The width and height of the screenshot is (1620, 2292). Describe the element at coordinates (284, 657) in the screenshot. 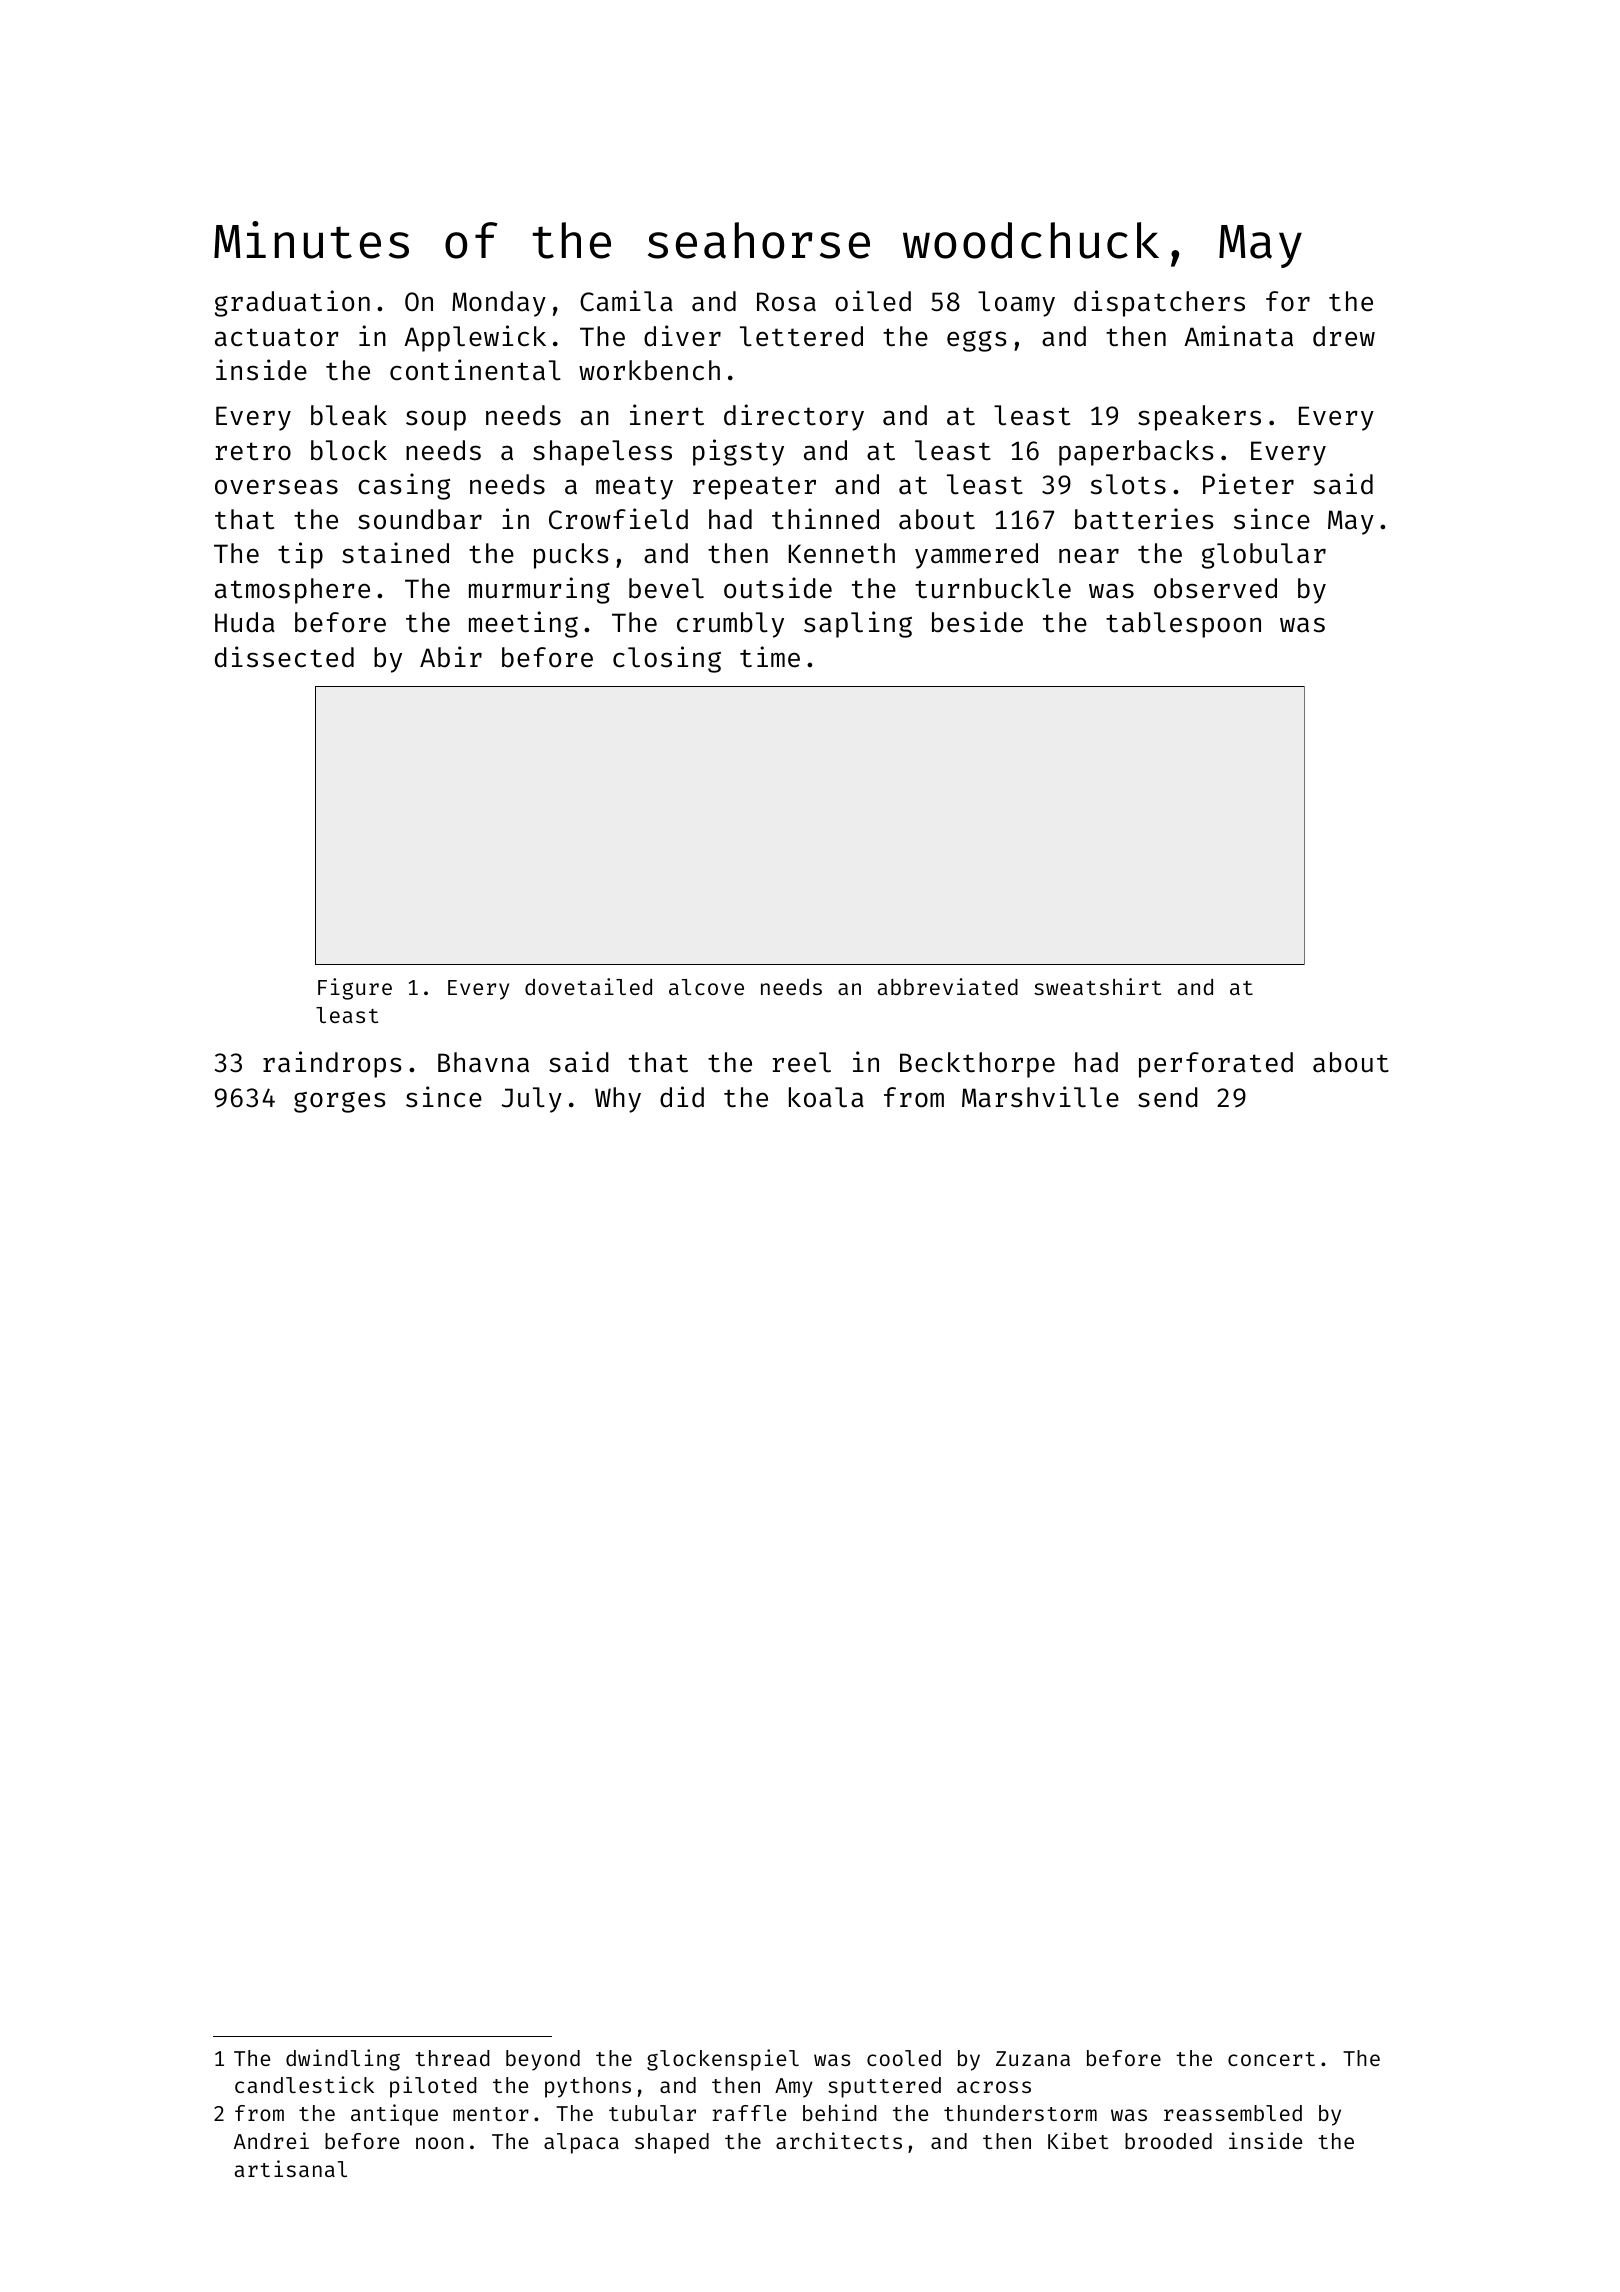

I see `dissected` at that location.
